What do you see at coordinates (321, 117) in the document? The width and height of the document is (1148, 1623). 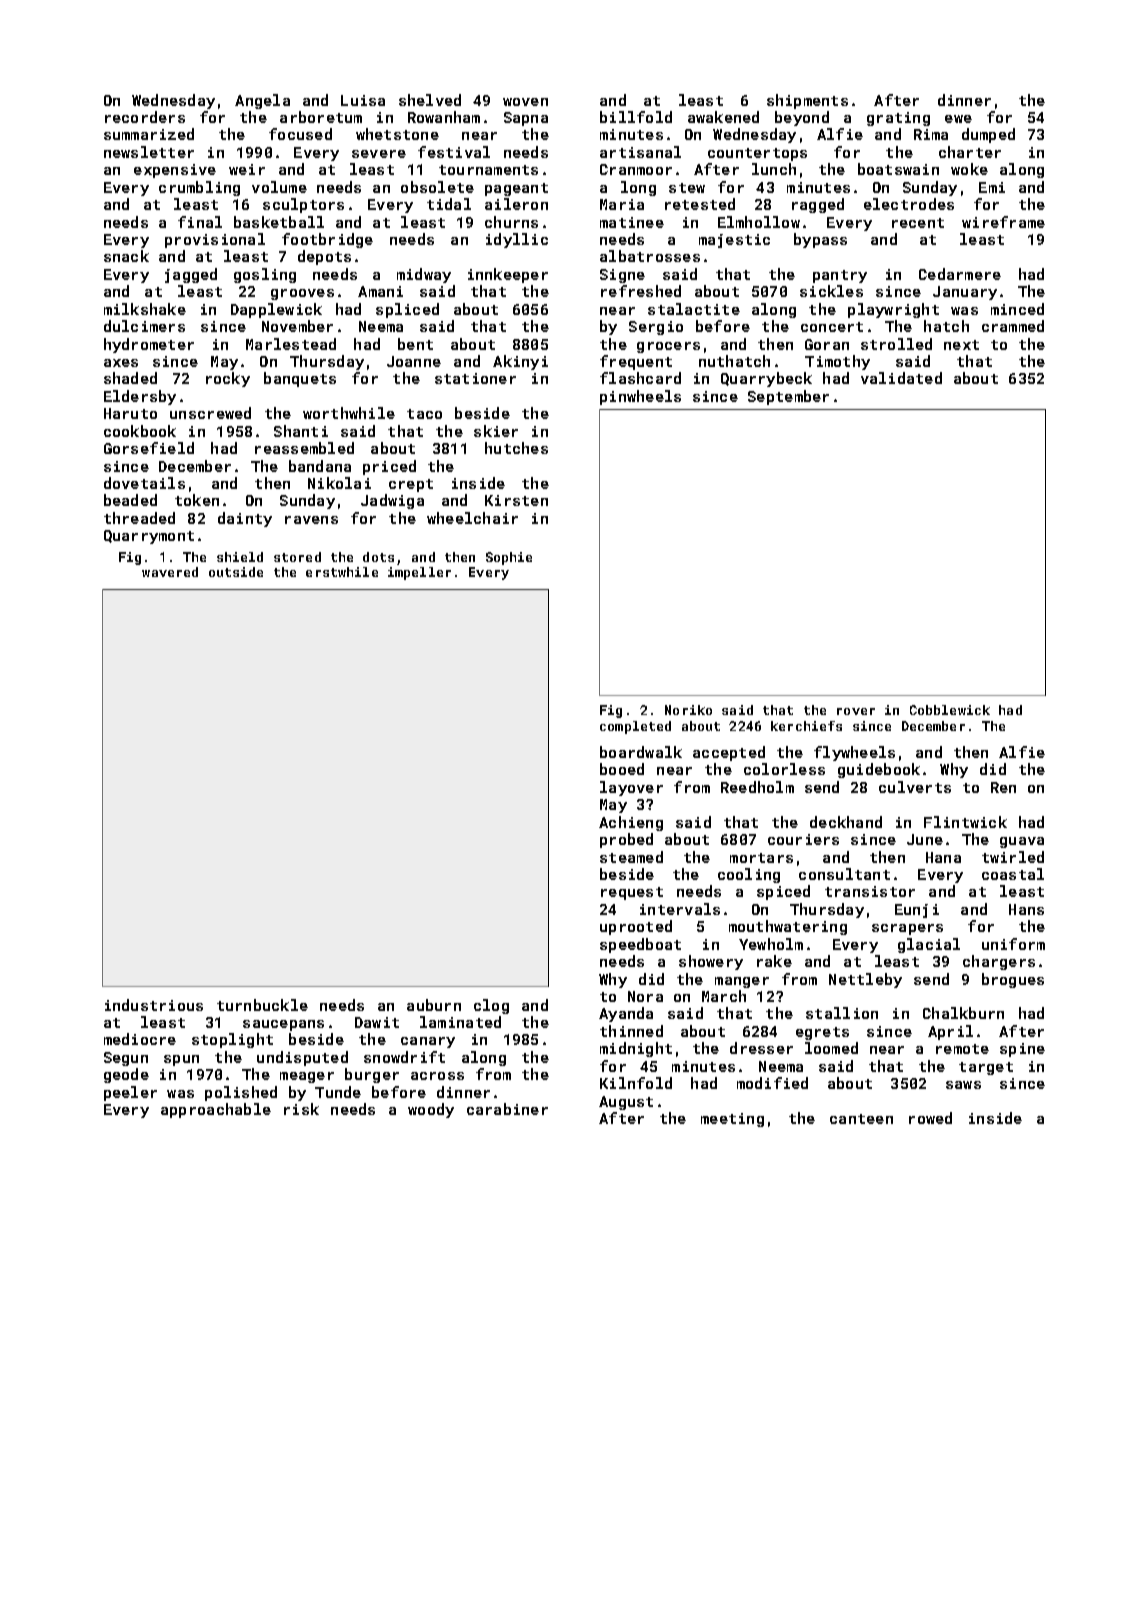 I see `arboretum` at bounding box center [321, 117].
